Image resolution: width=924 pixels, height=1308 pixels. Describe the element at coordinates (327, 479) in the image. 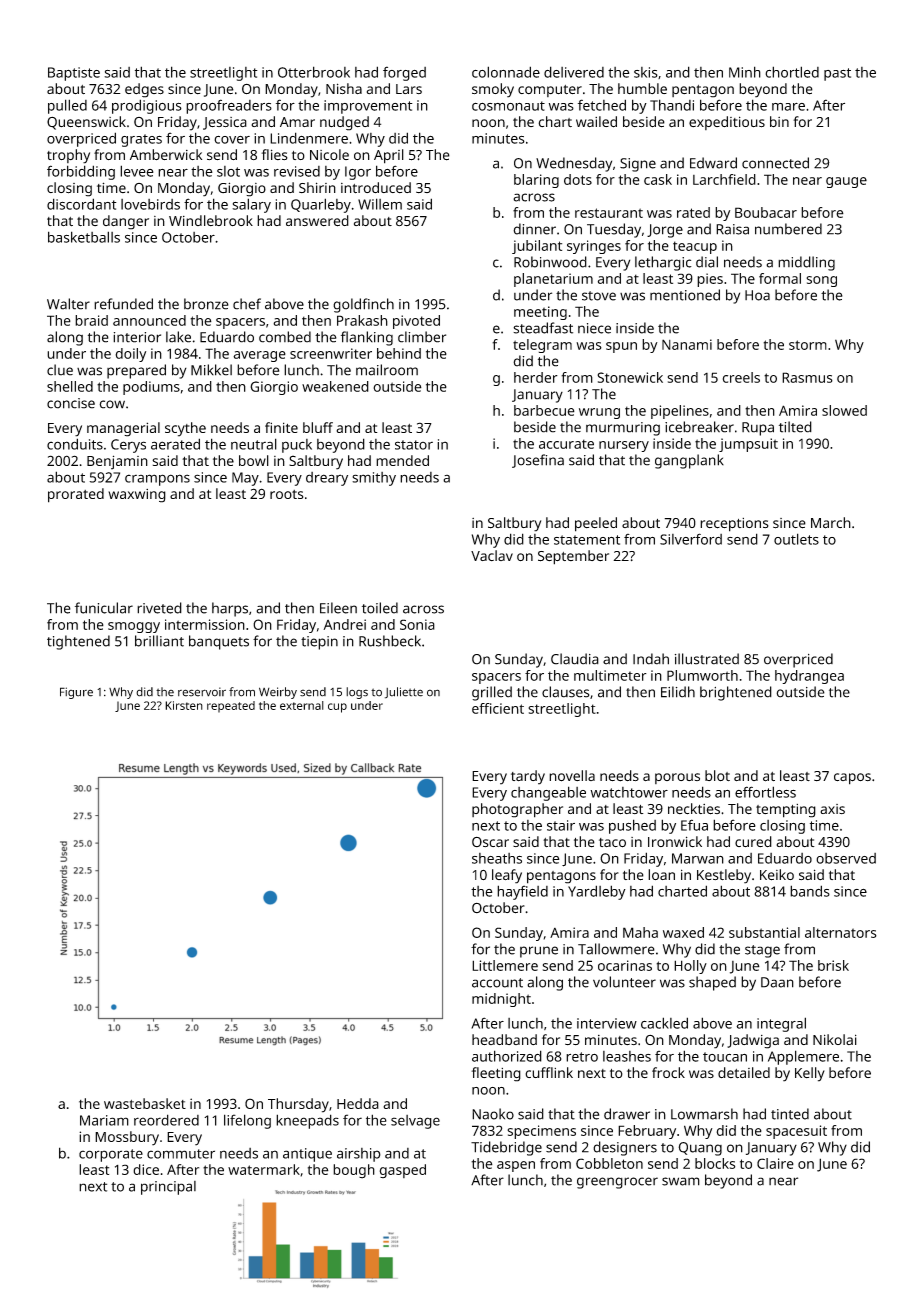

I see `dreary` at that location.
